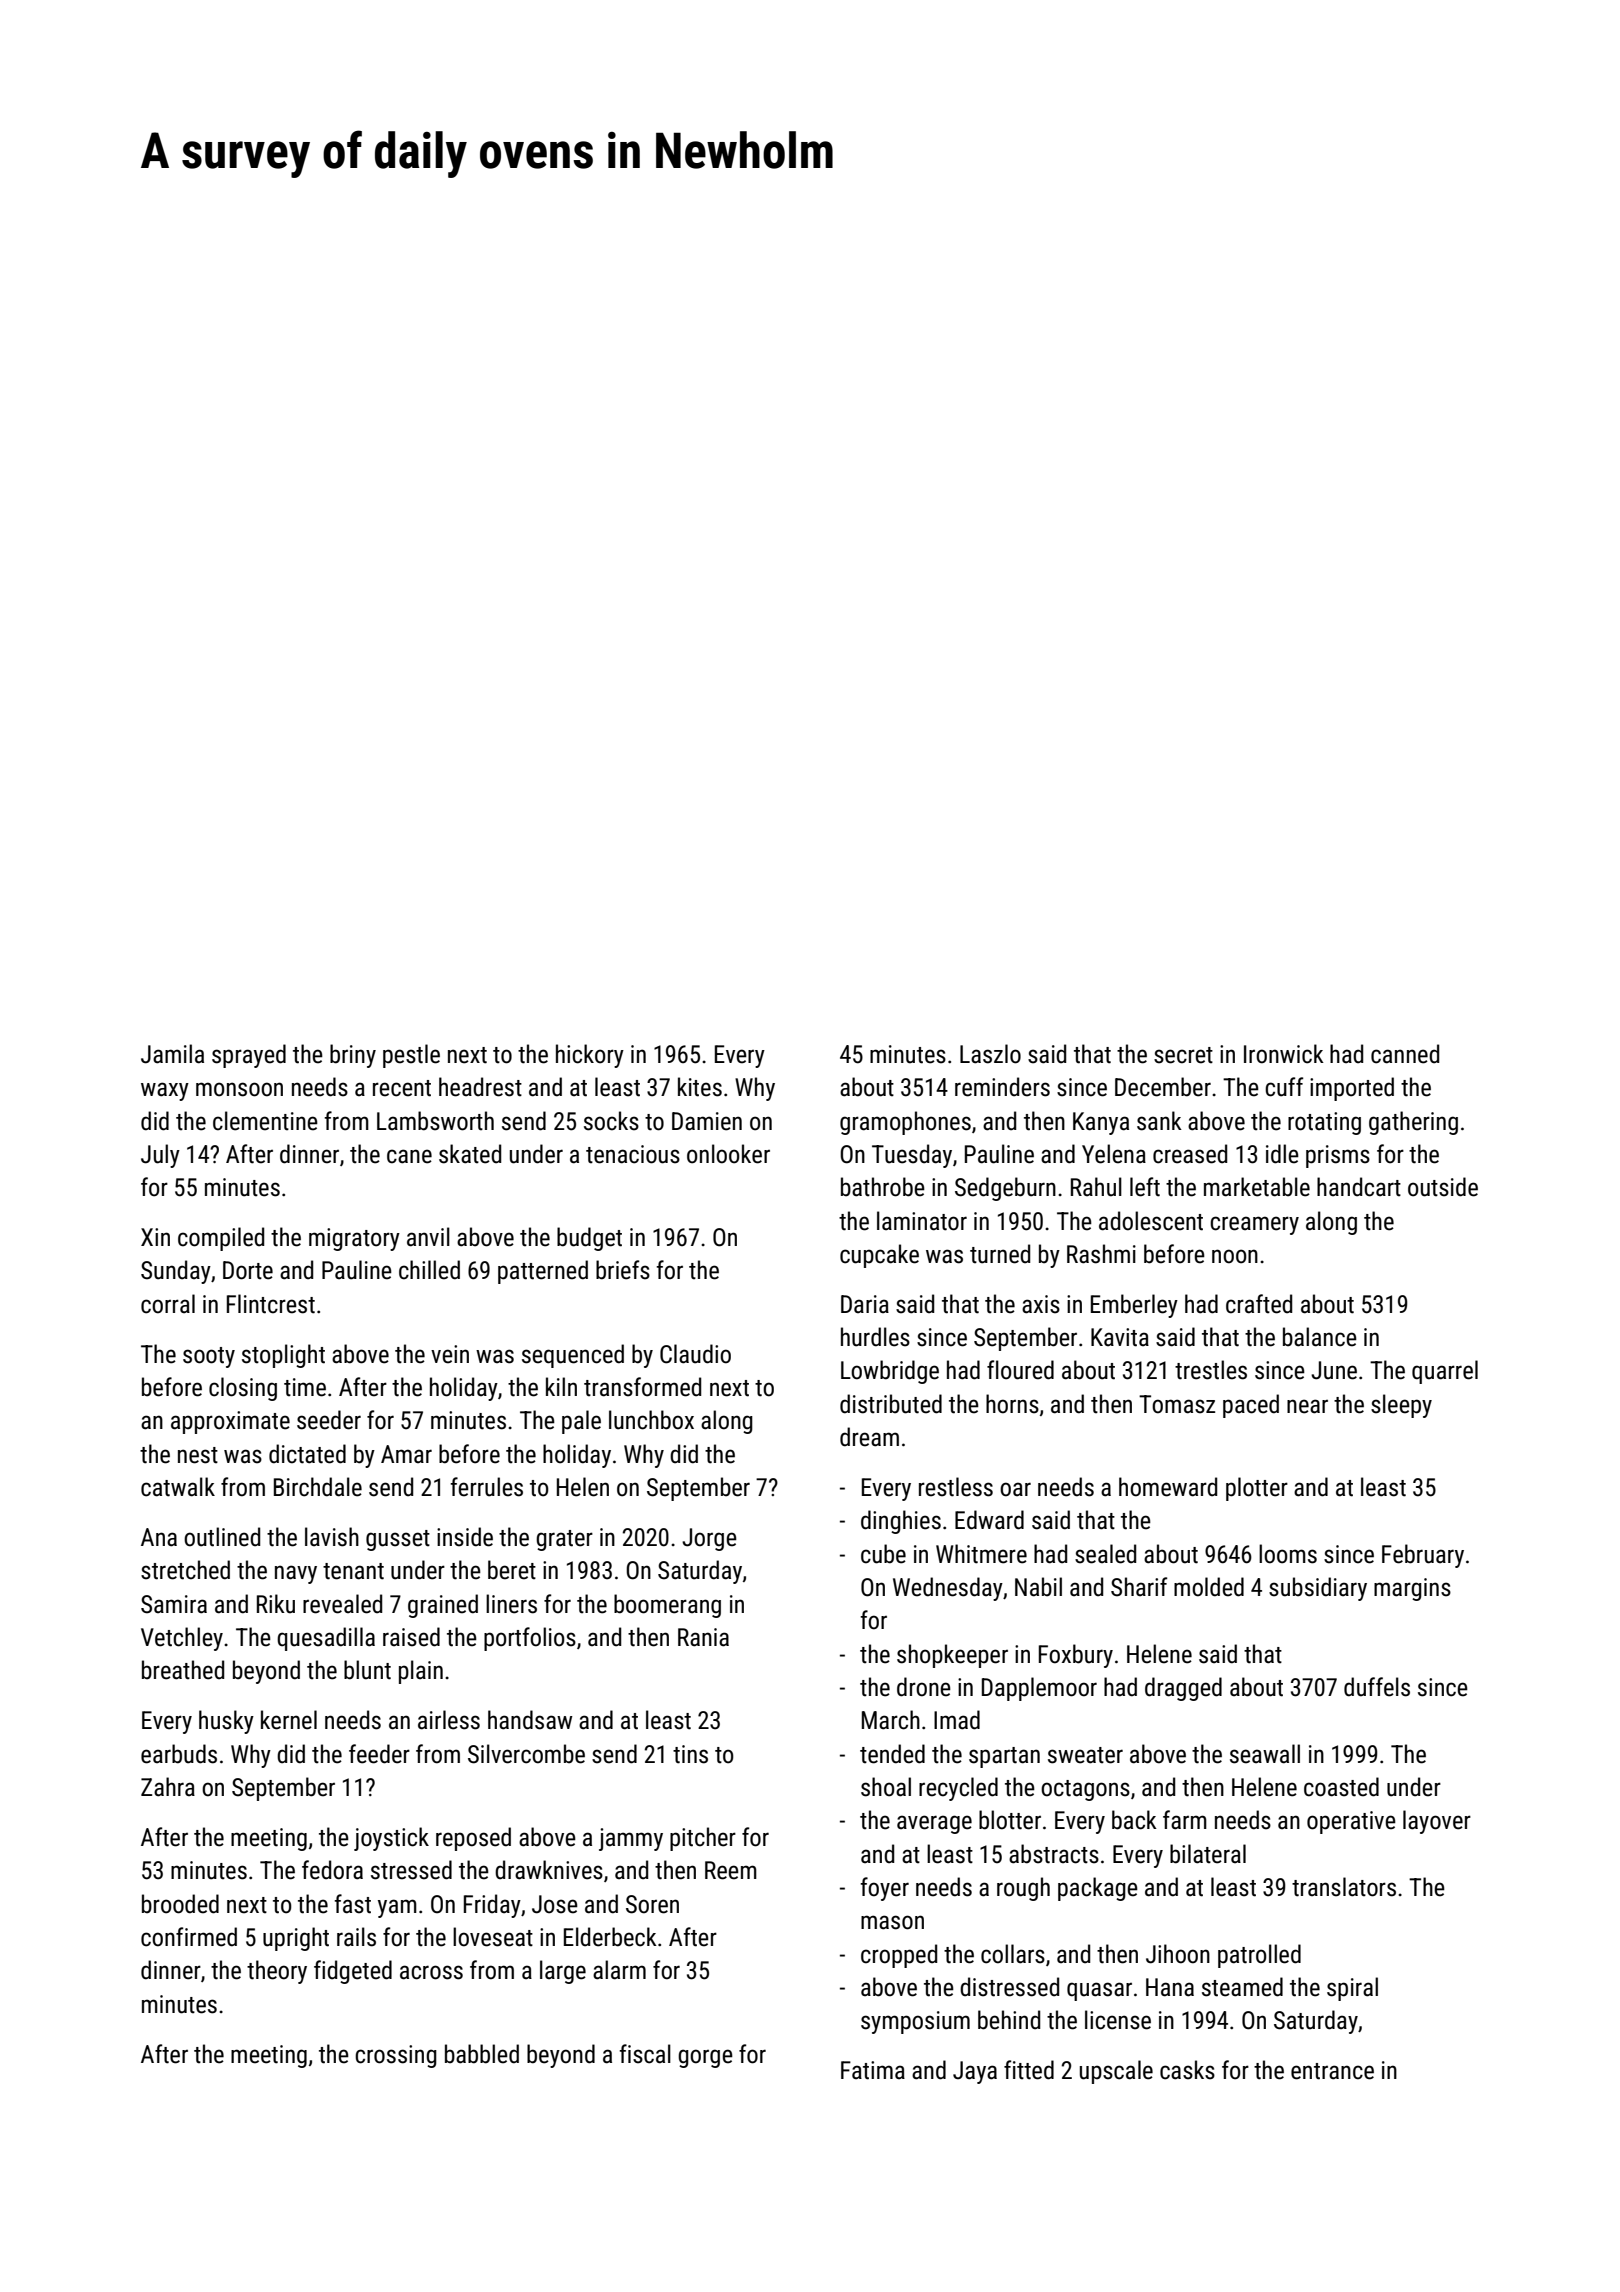 This screenshot has width=1620, height=2292. What do you see at coordinates (631, 1839) in the screenshot?
I see `jammy` at bounding box center [631, 1839].
